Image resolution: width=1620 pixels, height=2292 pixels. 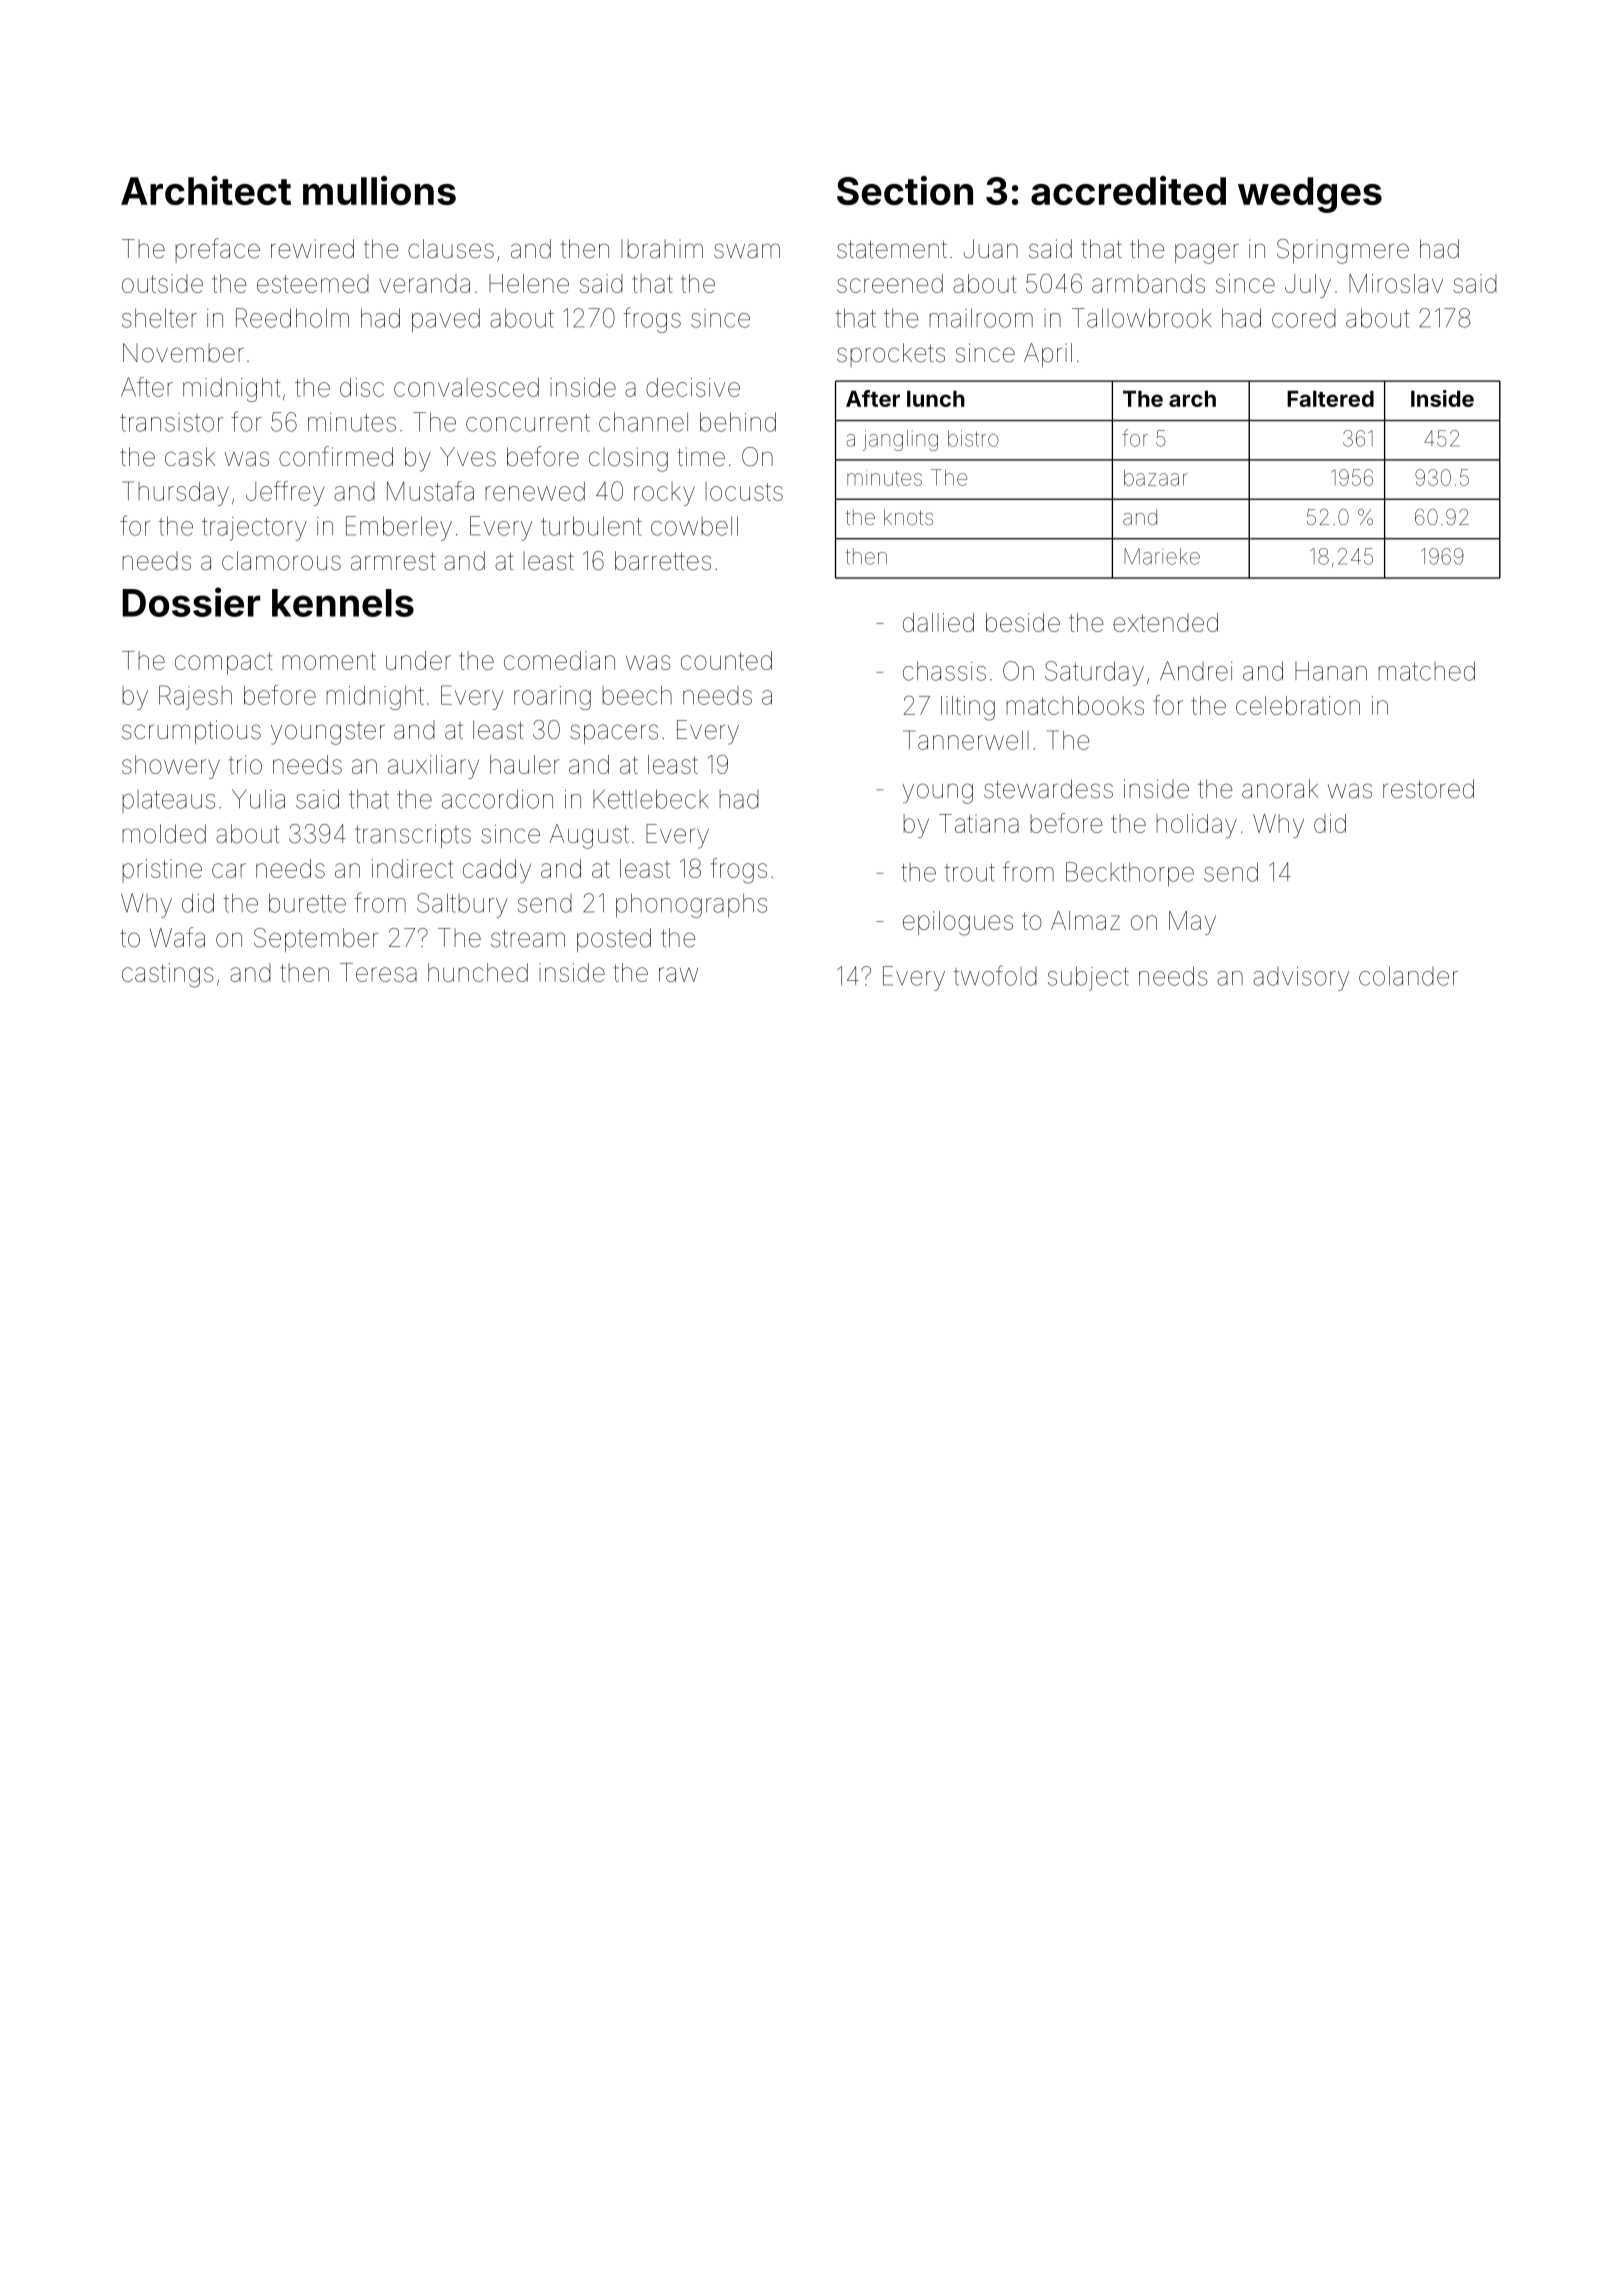 I want to click on celebration, so click(x=1298, y=705).
